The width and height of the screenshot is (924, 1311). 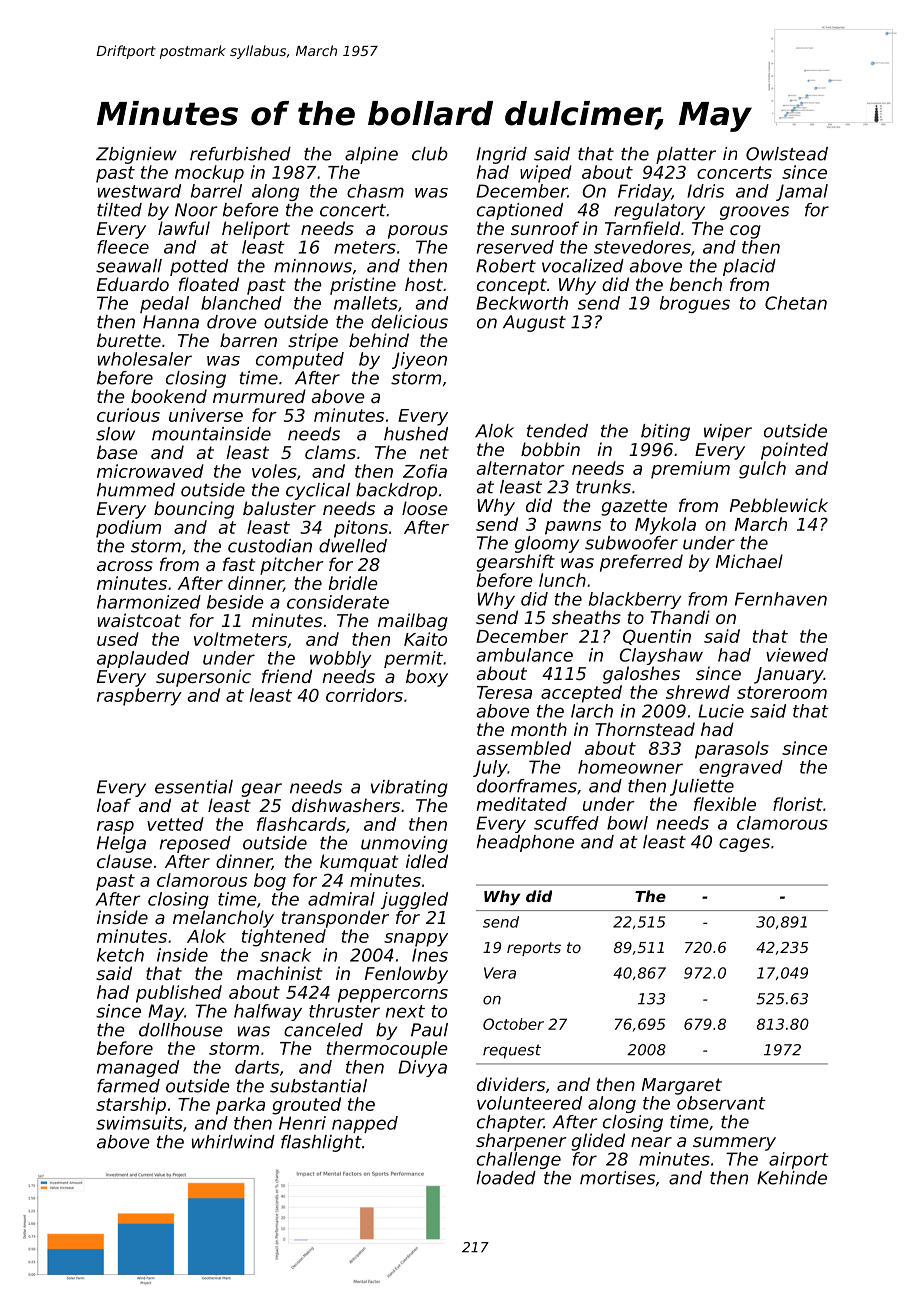 I want to click on napped, so click(x=365, y=1124).
